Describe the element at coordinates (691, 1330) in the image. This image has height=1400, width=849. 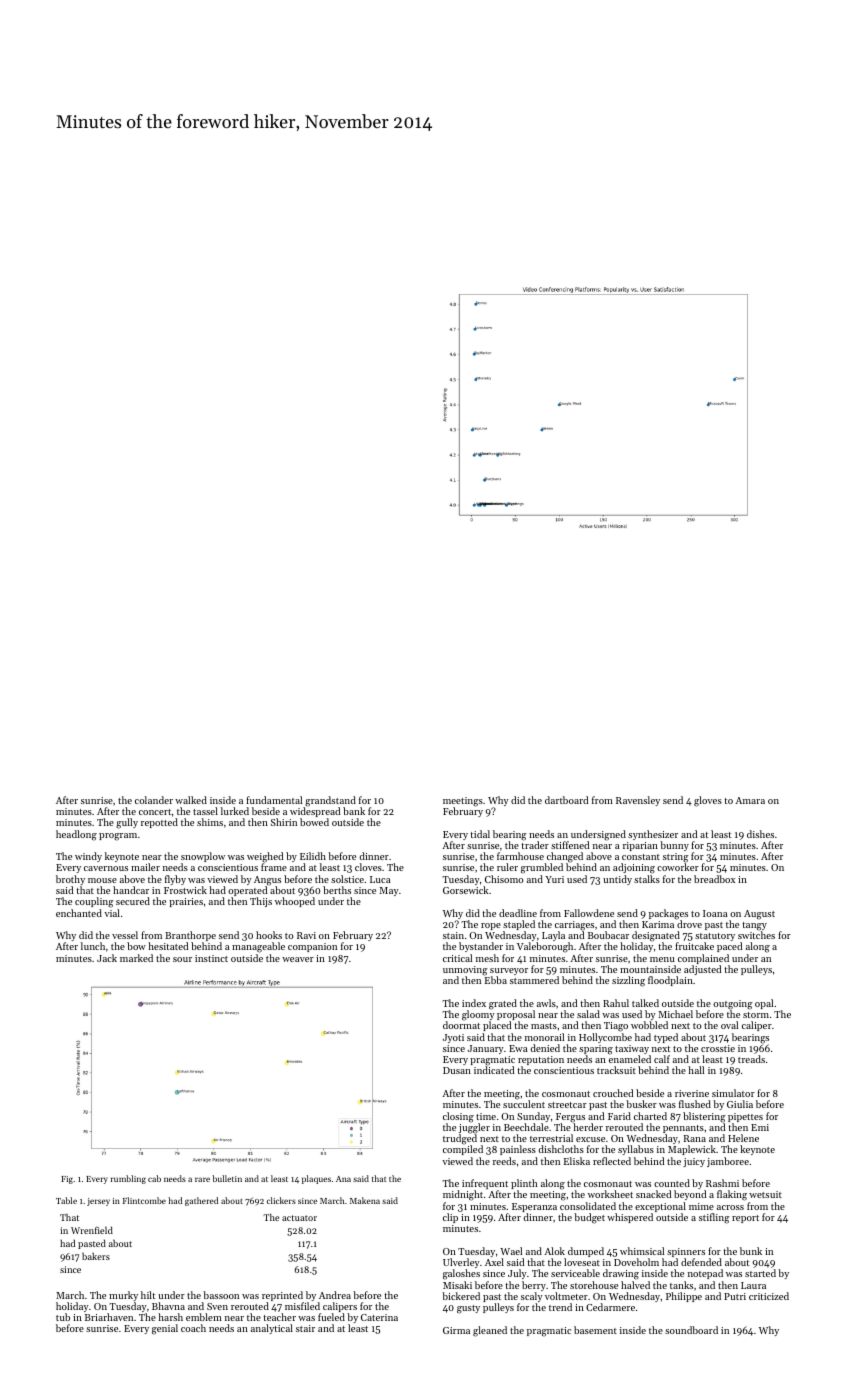
I see `soundboard` at that location.
